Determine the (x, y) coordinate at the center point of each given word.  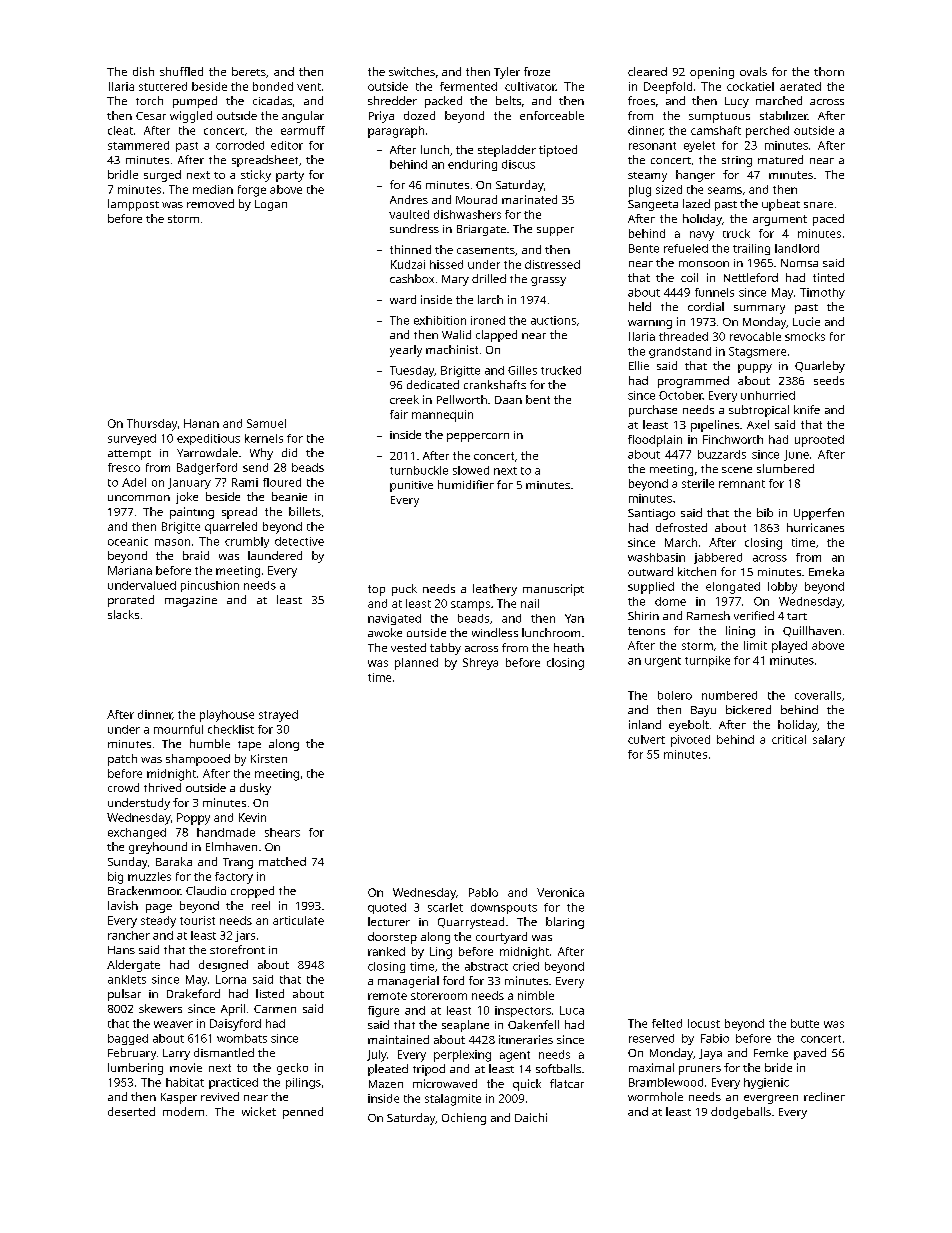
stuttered (163, 86)
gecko (292, 1069)
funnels (714, 292)
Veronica (560, 892)
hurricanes (815, 527)
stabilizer (784, 115)
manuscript (553, 590)
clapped (496, 336)
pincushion (210, 586)
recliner (824, 1096)
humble (210, 743)
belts (508, 100)
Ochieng (464, 1119)
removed (210, 203)
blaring (565, 923)
